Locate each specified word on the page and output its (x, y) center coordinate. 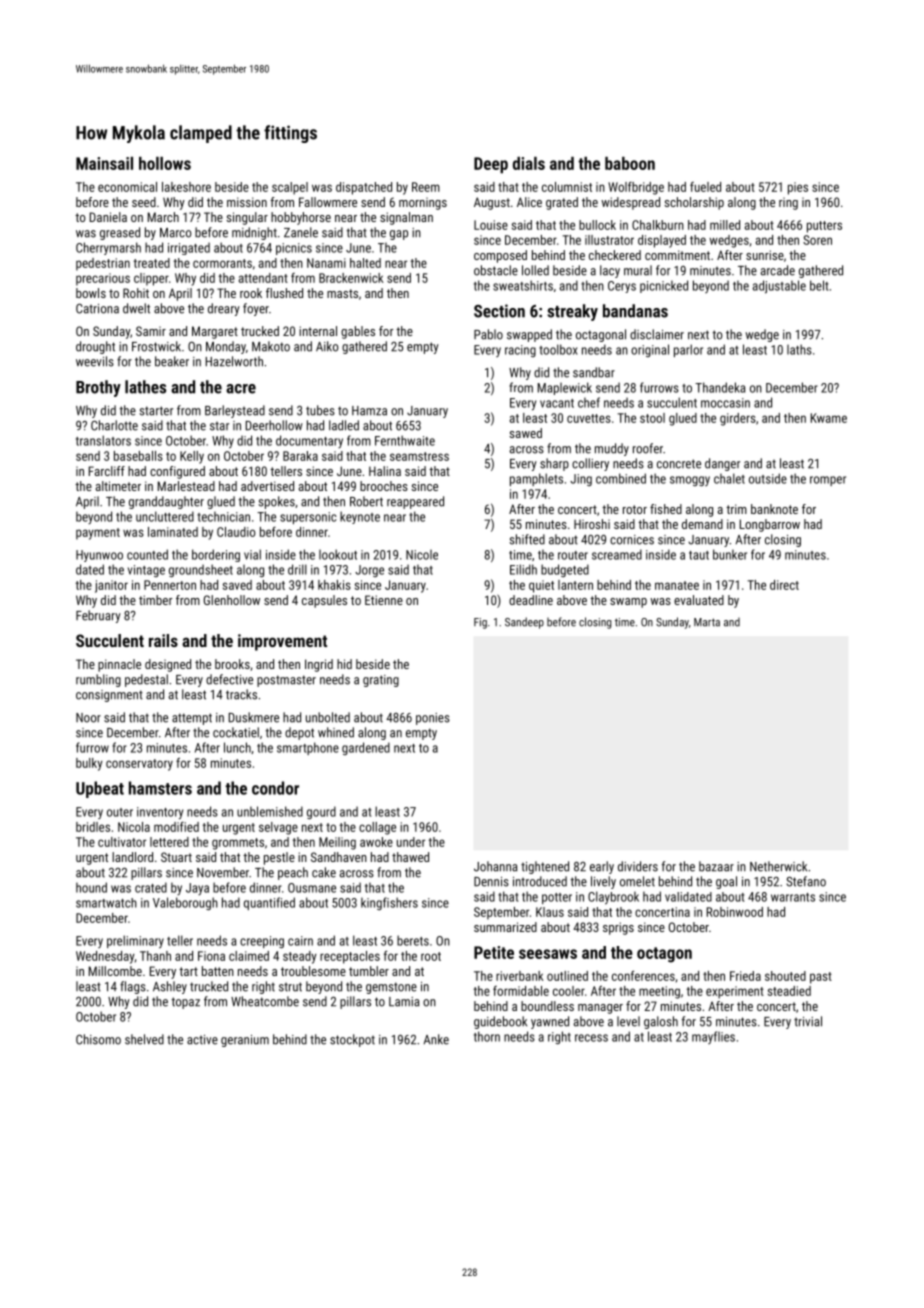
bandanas (635, 311)
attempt (192, 719)
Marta (707, 622)
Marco (175, 233)
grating (381, 681)
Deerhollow (274, 425)
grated (562, 203)
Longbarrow (770, 525)
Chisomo (98, 1039)
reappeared (415, 502)
